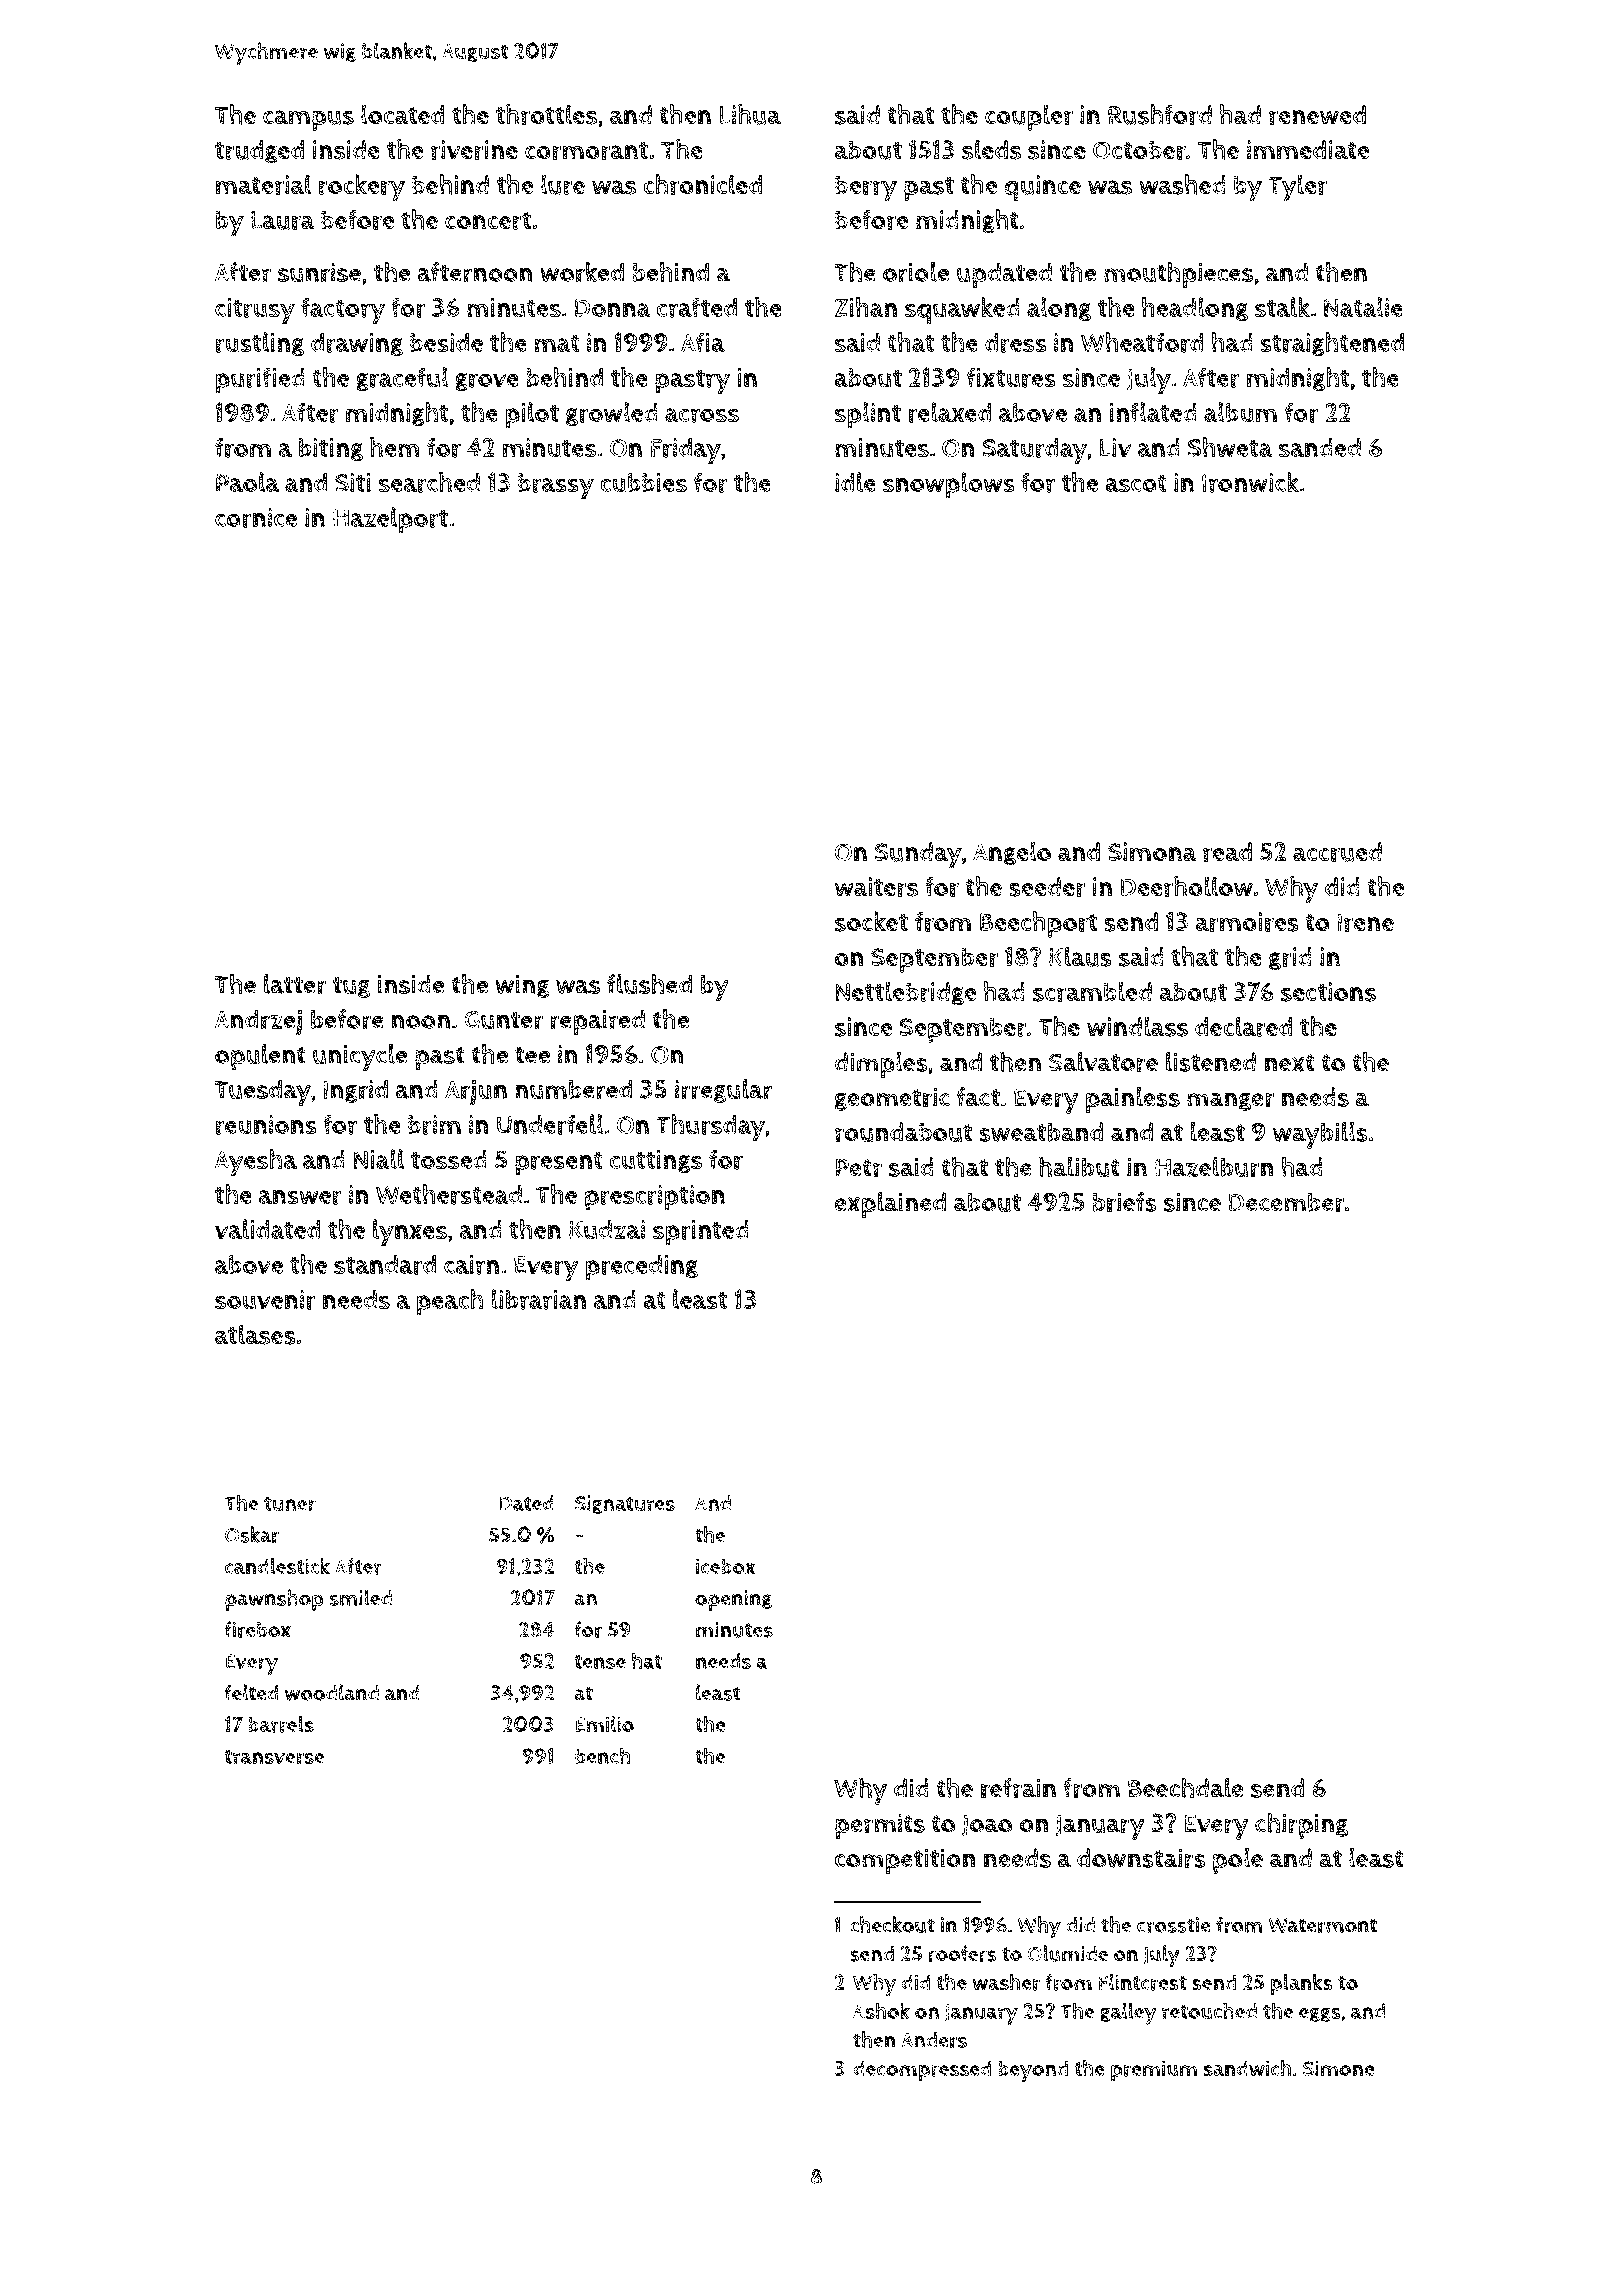 The width and height of the screenshot is (1620, 2292). What do you see at coordinates (351, 987) in the screenshot?
I see `tug` at bounding box center [351, 987].
